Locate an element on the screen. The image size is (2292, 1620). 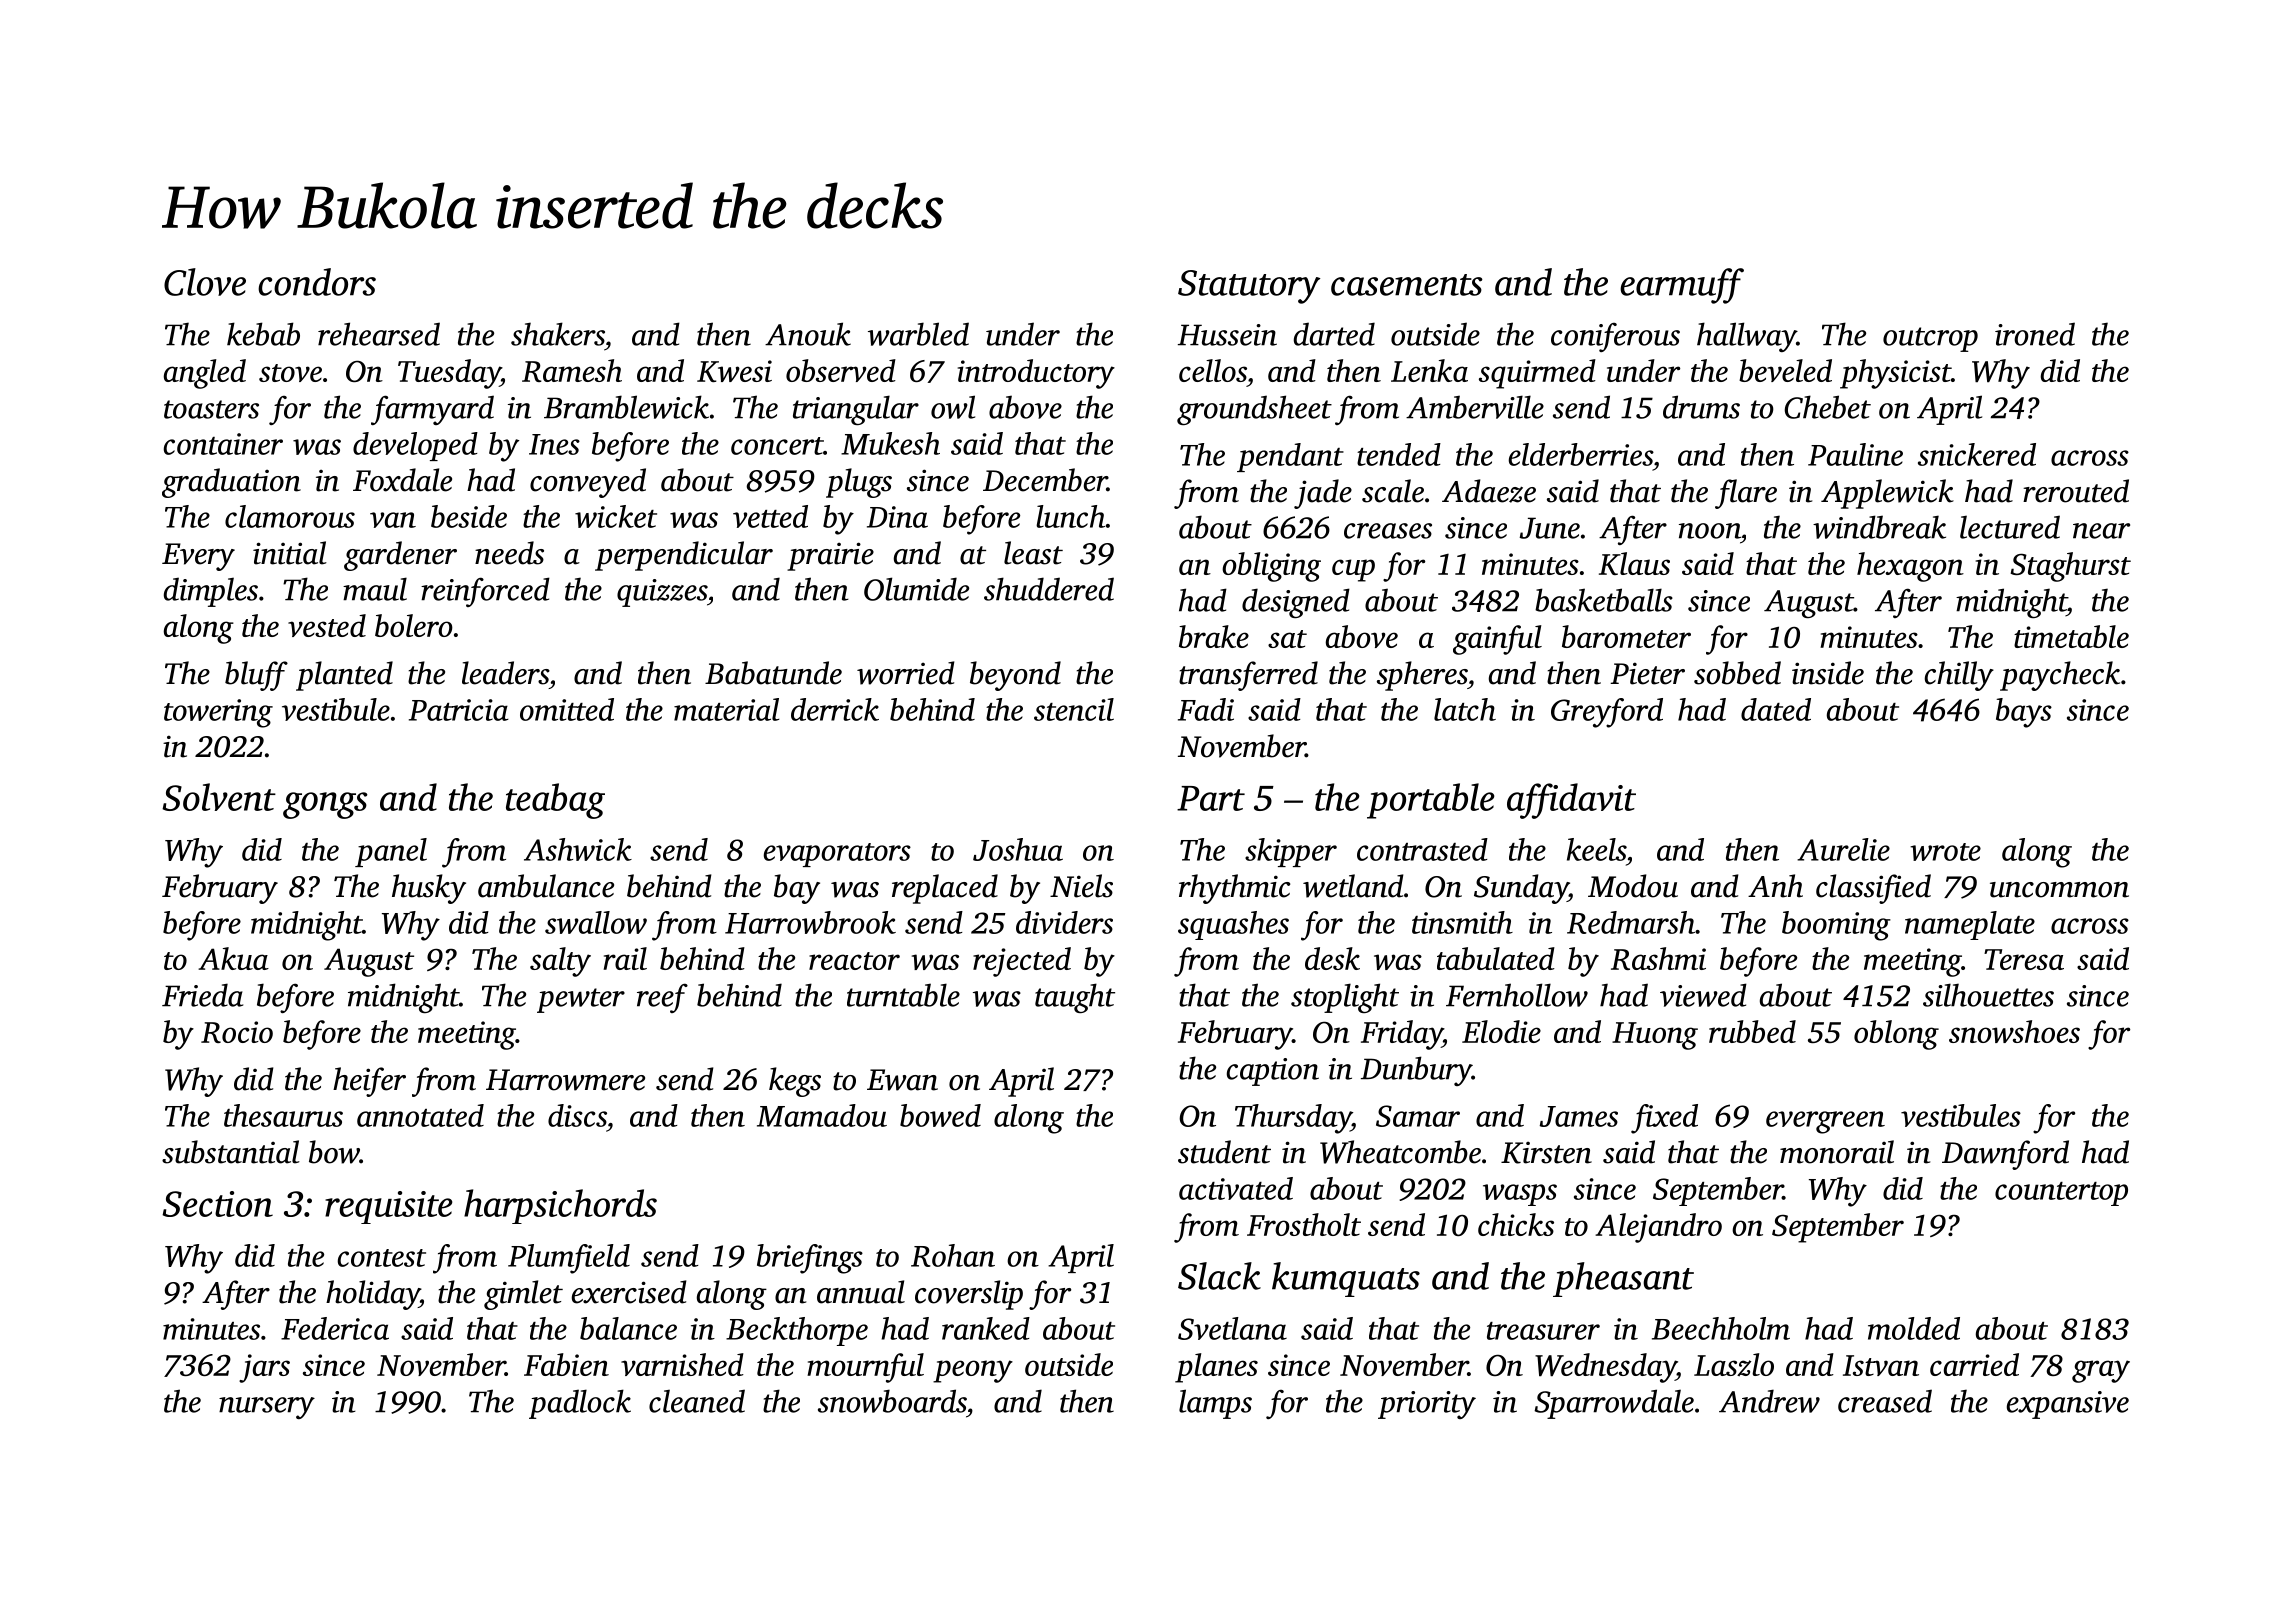
transferred is located at coordinates (1248, 676).
